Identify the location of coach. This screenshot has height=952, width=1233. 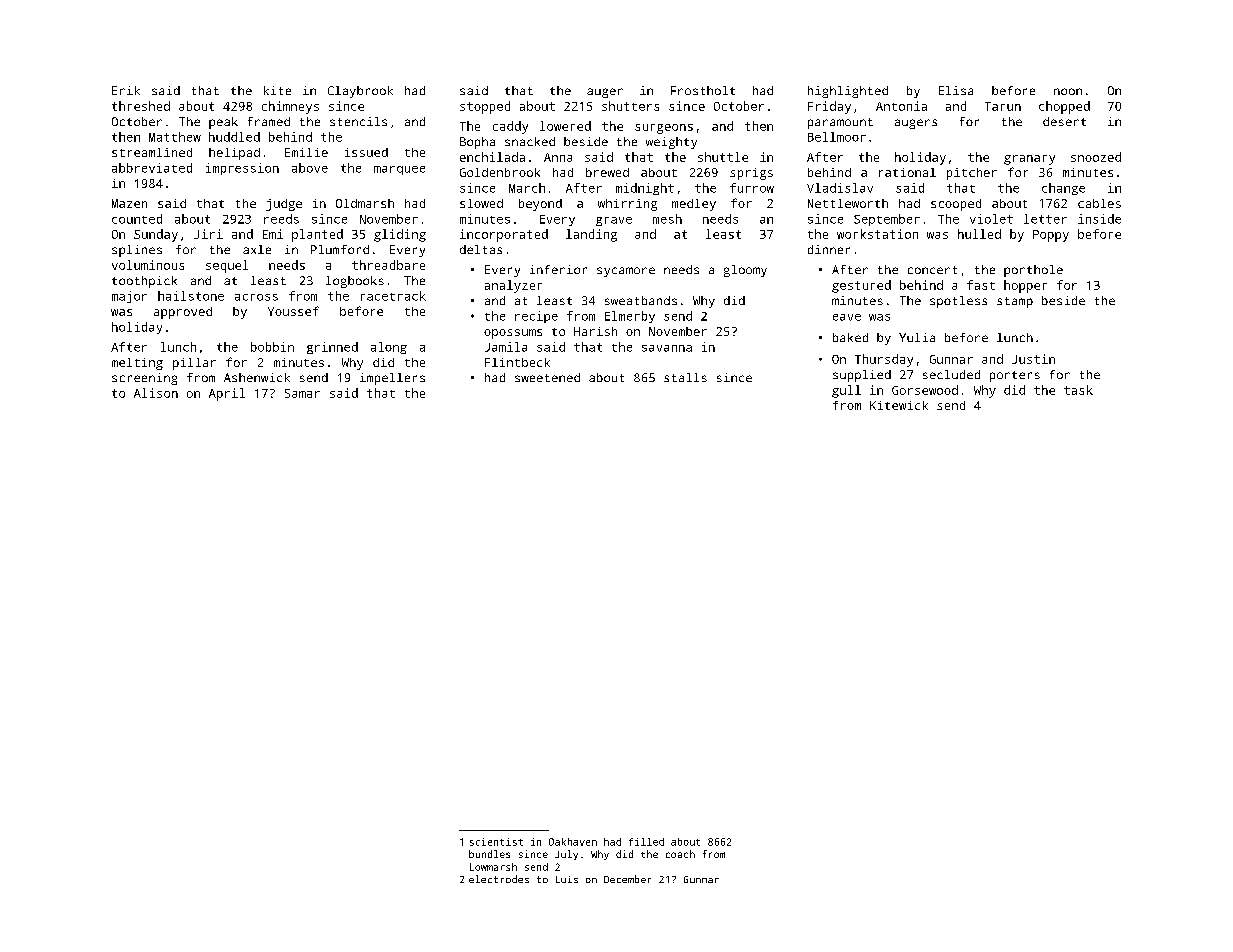
(680, 854).
